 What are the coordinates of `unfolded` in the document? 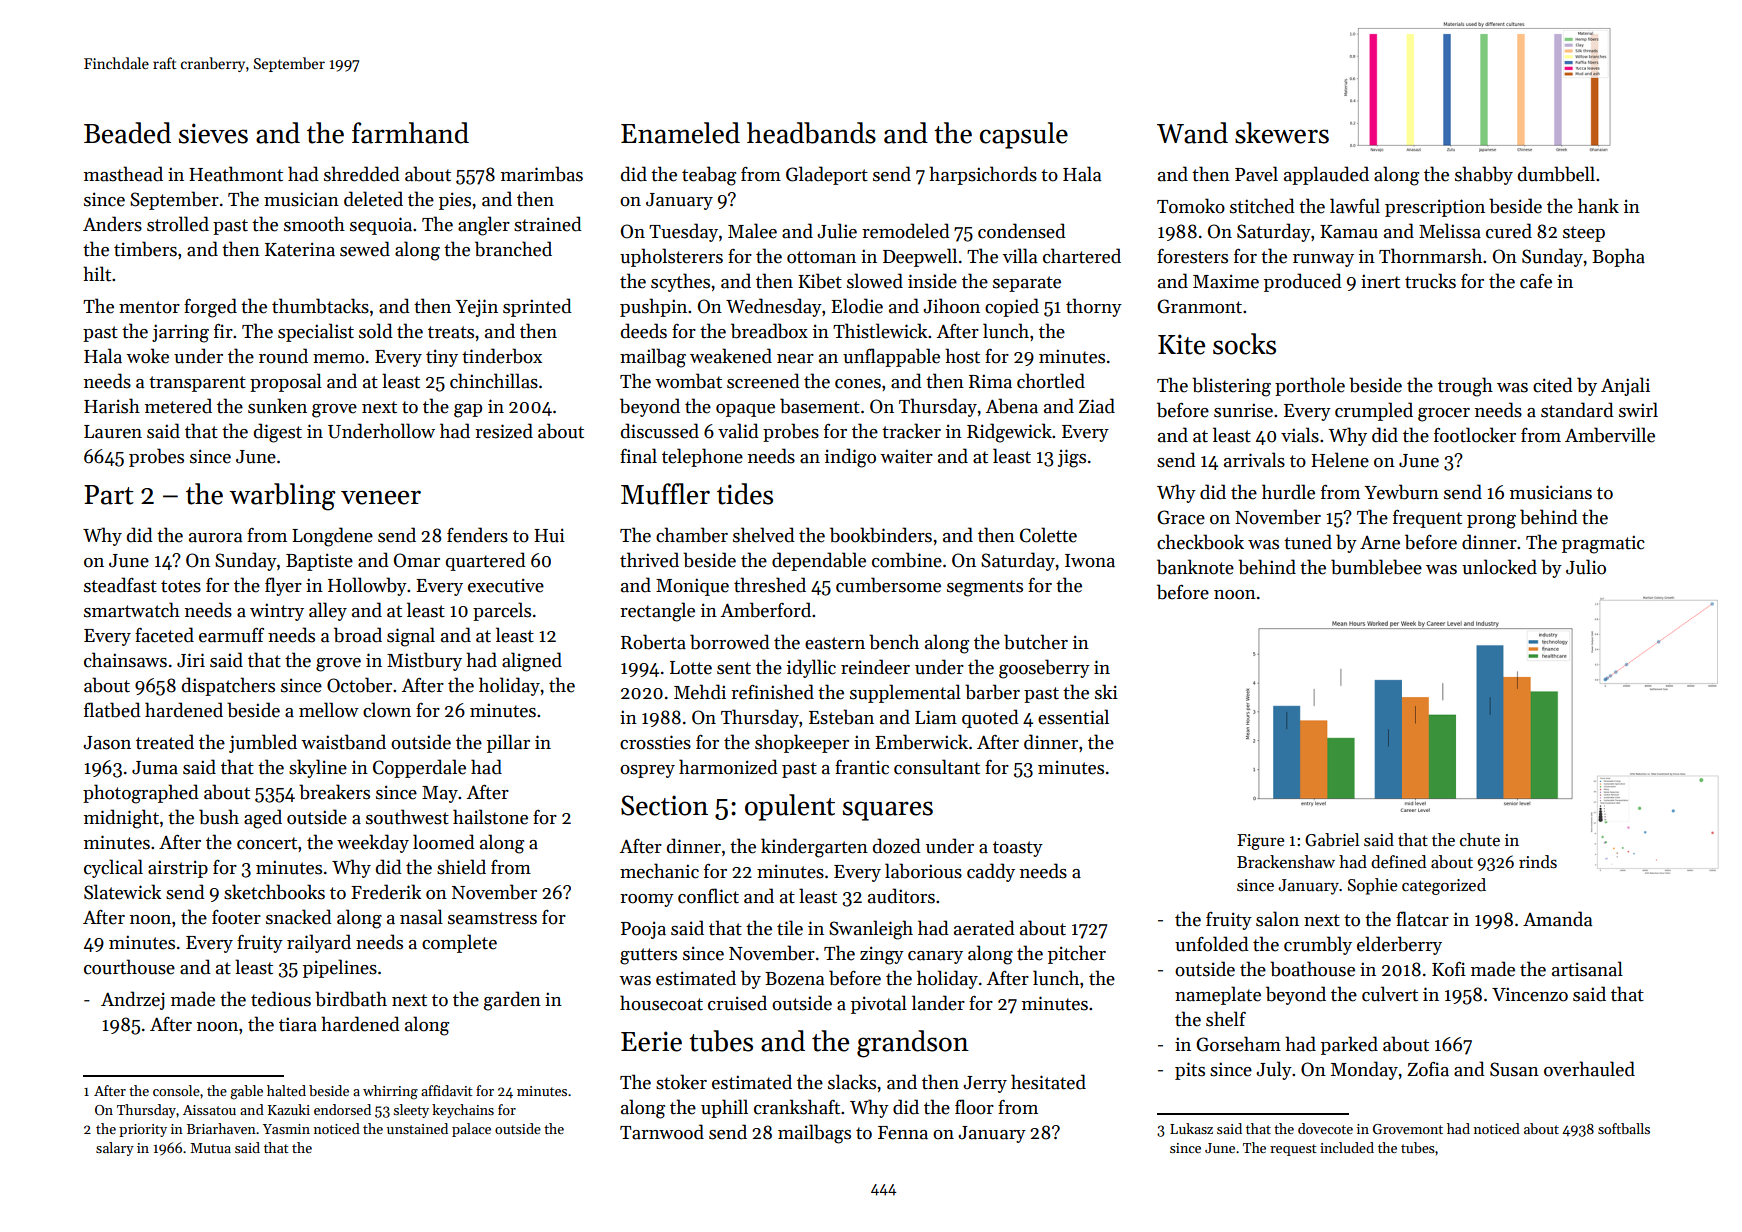 It's located at (1212, 944).
